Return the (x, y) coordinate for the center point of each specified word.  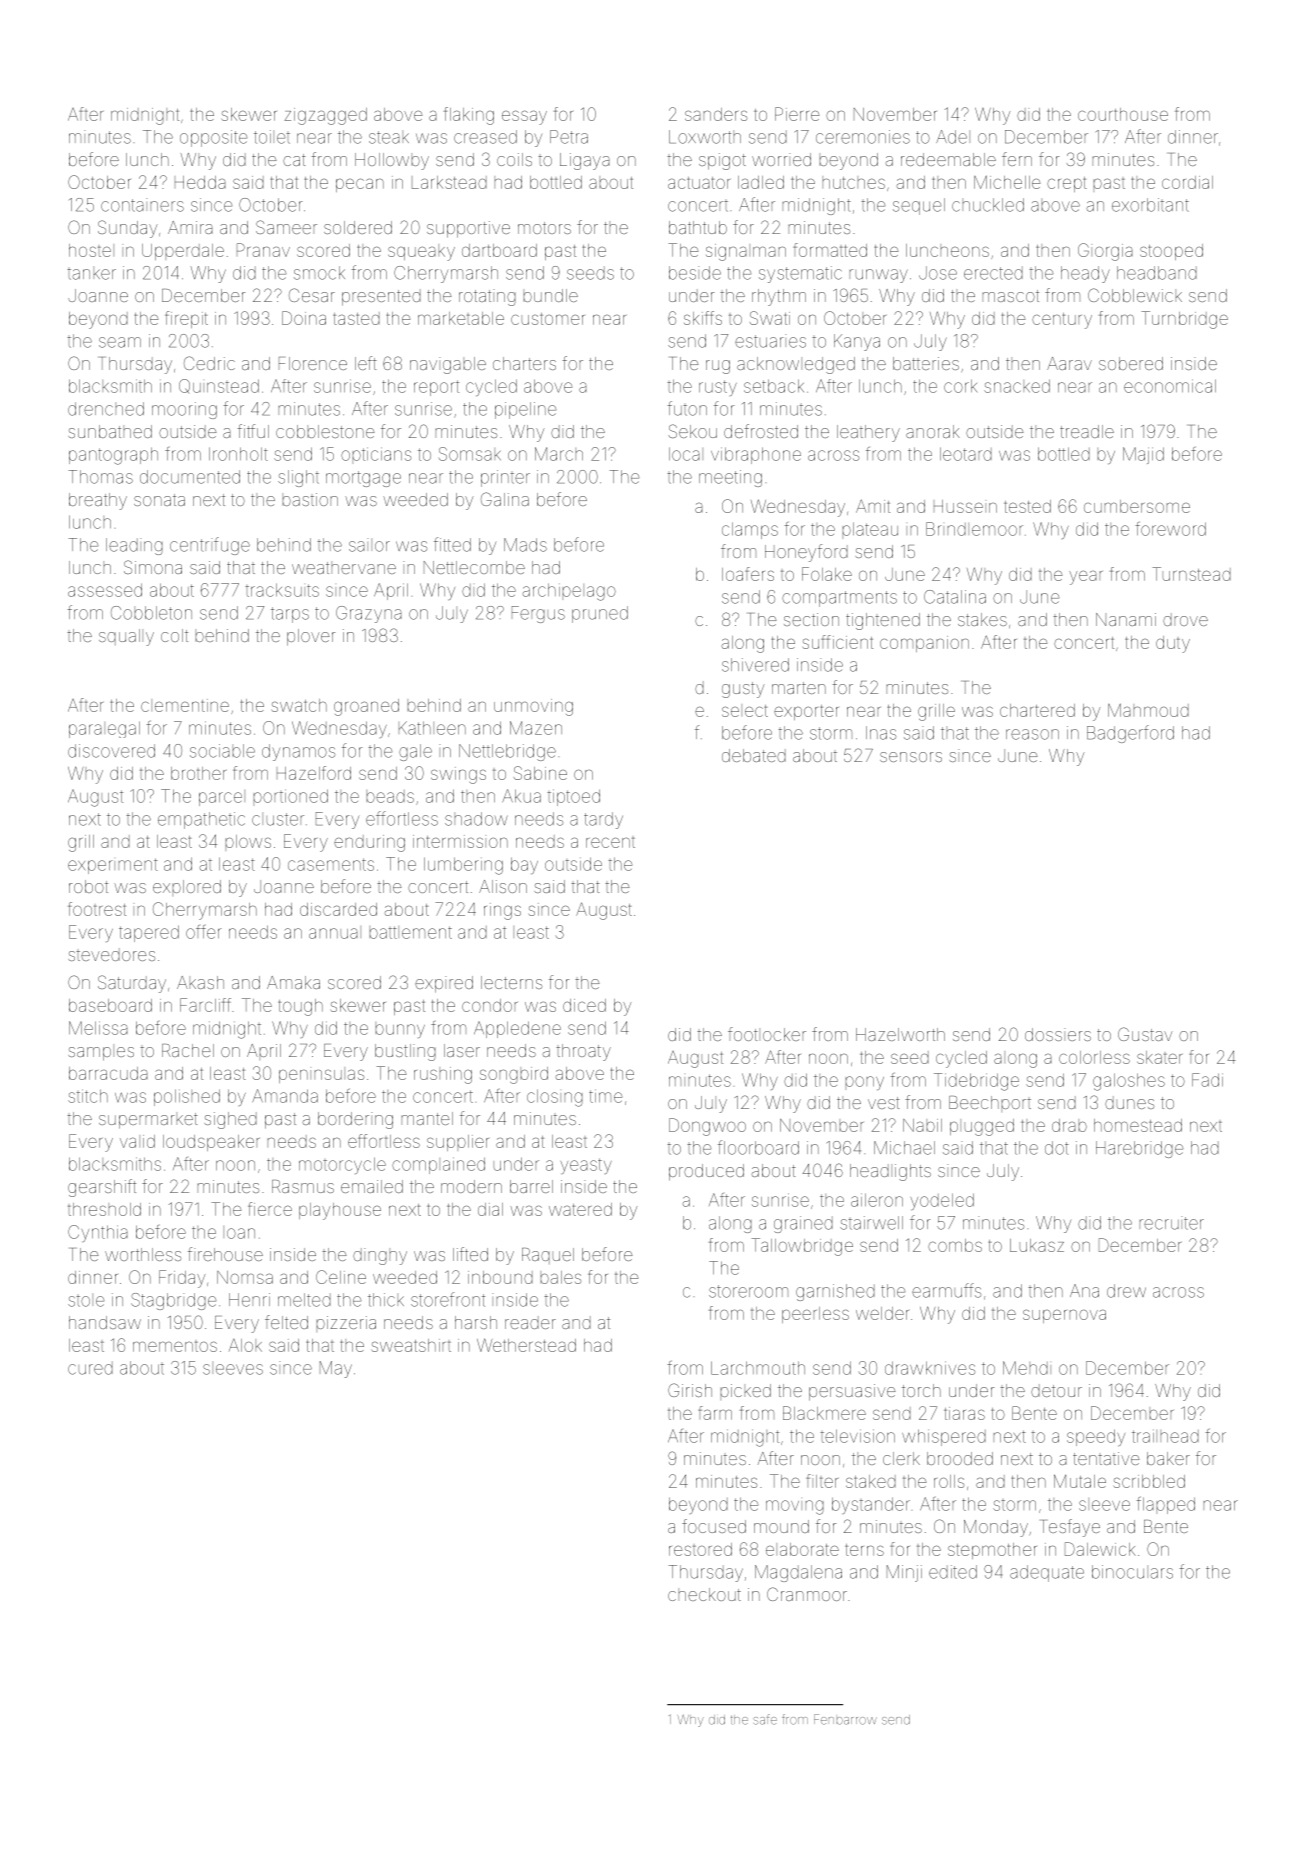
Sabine (540, 773)
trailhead (1165, 1436)
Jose (938, 273)
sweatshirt (411, 1345)
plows (248, 843)
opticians (376, 455)
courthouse (1123, 114)
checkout (704, 1594)
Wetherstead (526, 1345)
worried (781, 159)
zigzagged (326, 116)
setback (774, 386)
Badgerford (1130, 734)
